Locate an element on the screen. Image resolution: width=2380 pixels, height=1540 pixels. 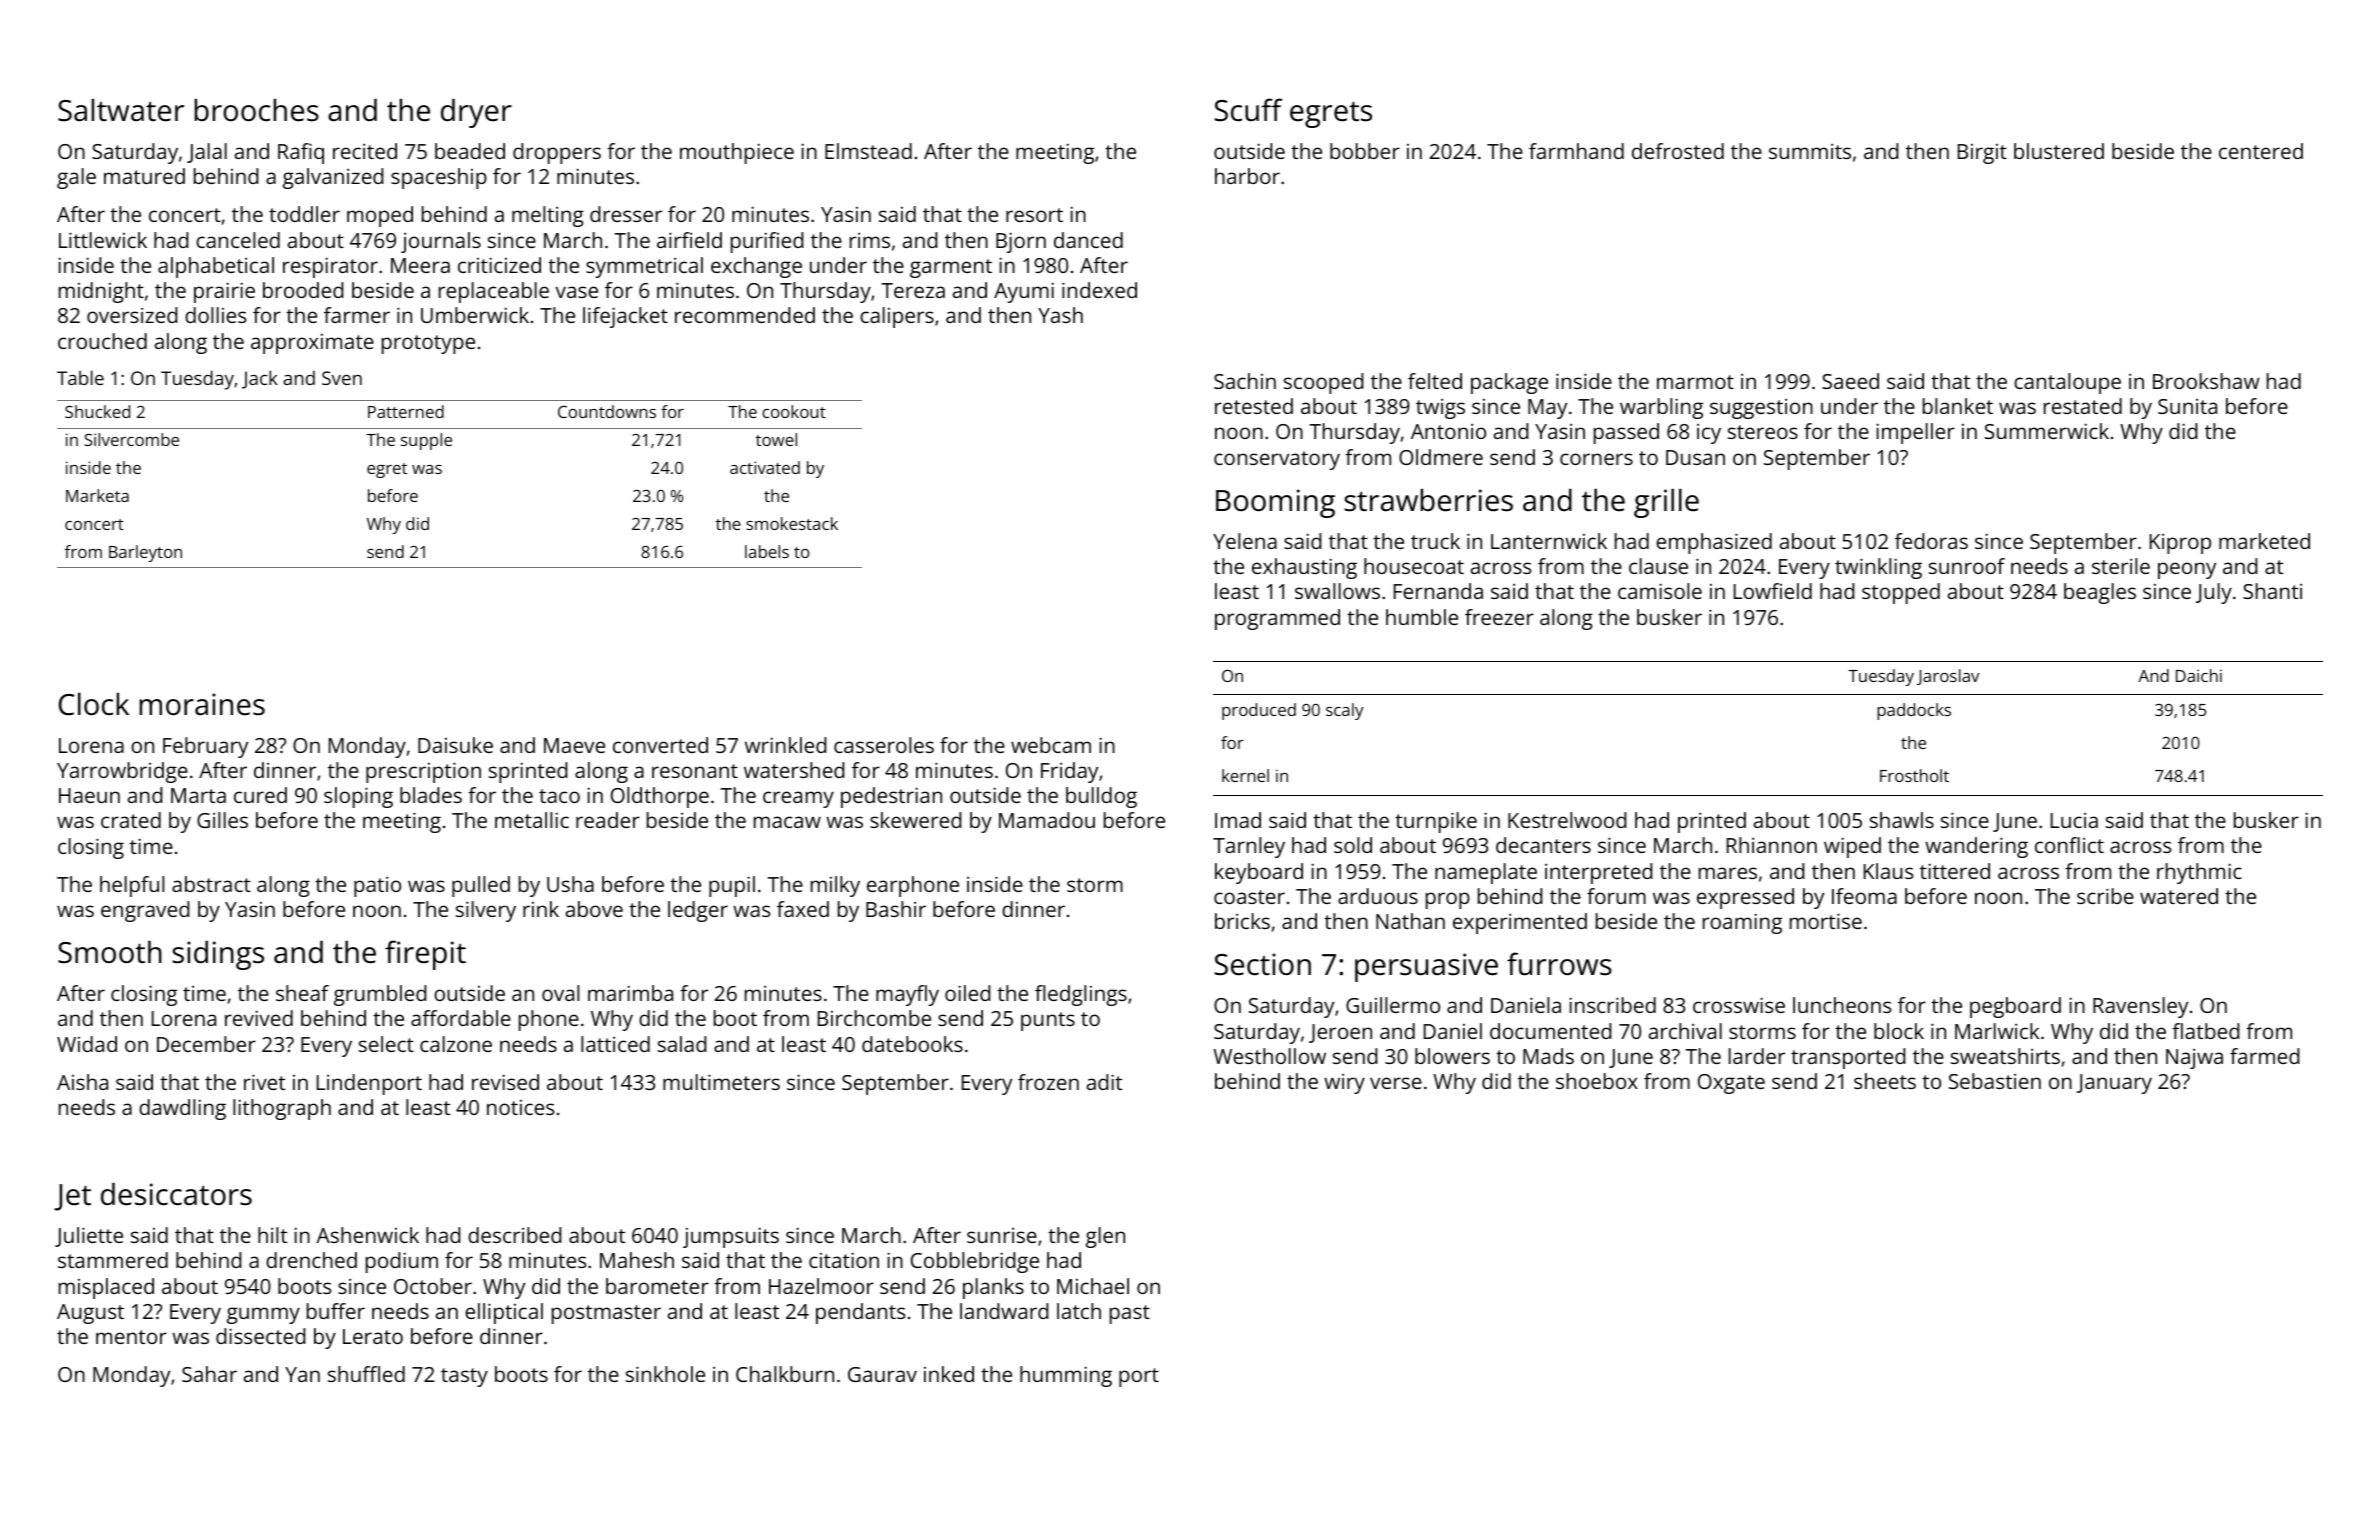
humming is located at coordinates (1066, 1376).
